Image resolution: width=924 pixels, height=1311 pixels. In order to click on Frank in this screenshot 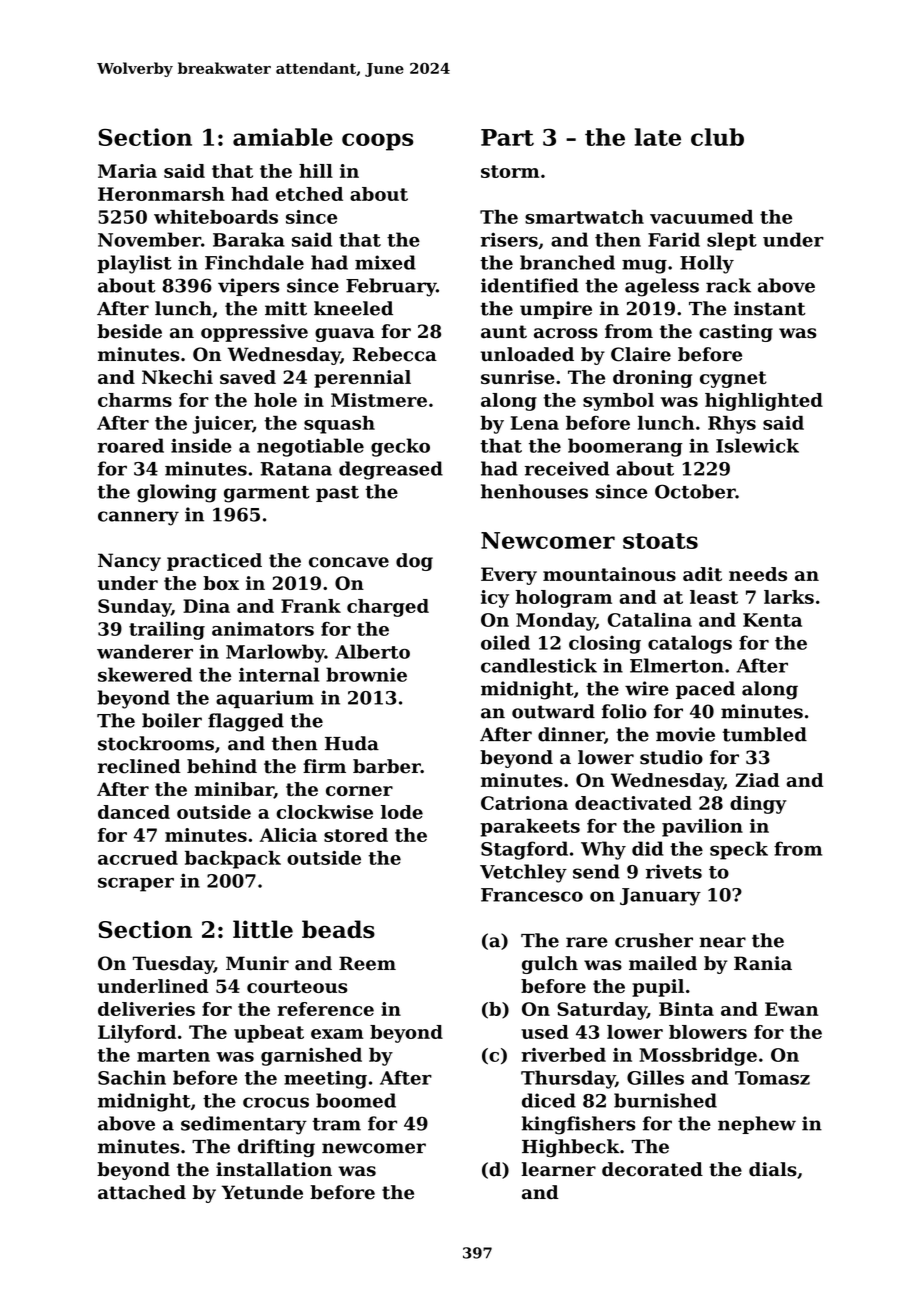, I will do `click(311, 606)`.
